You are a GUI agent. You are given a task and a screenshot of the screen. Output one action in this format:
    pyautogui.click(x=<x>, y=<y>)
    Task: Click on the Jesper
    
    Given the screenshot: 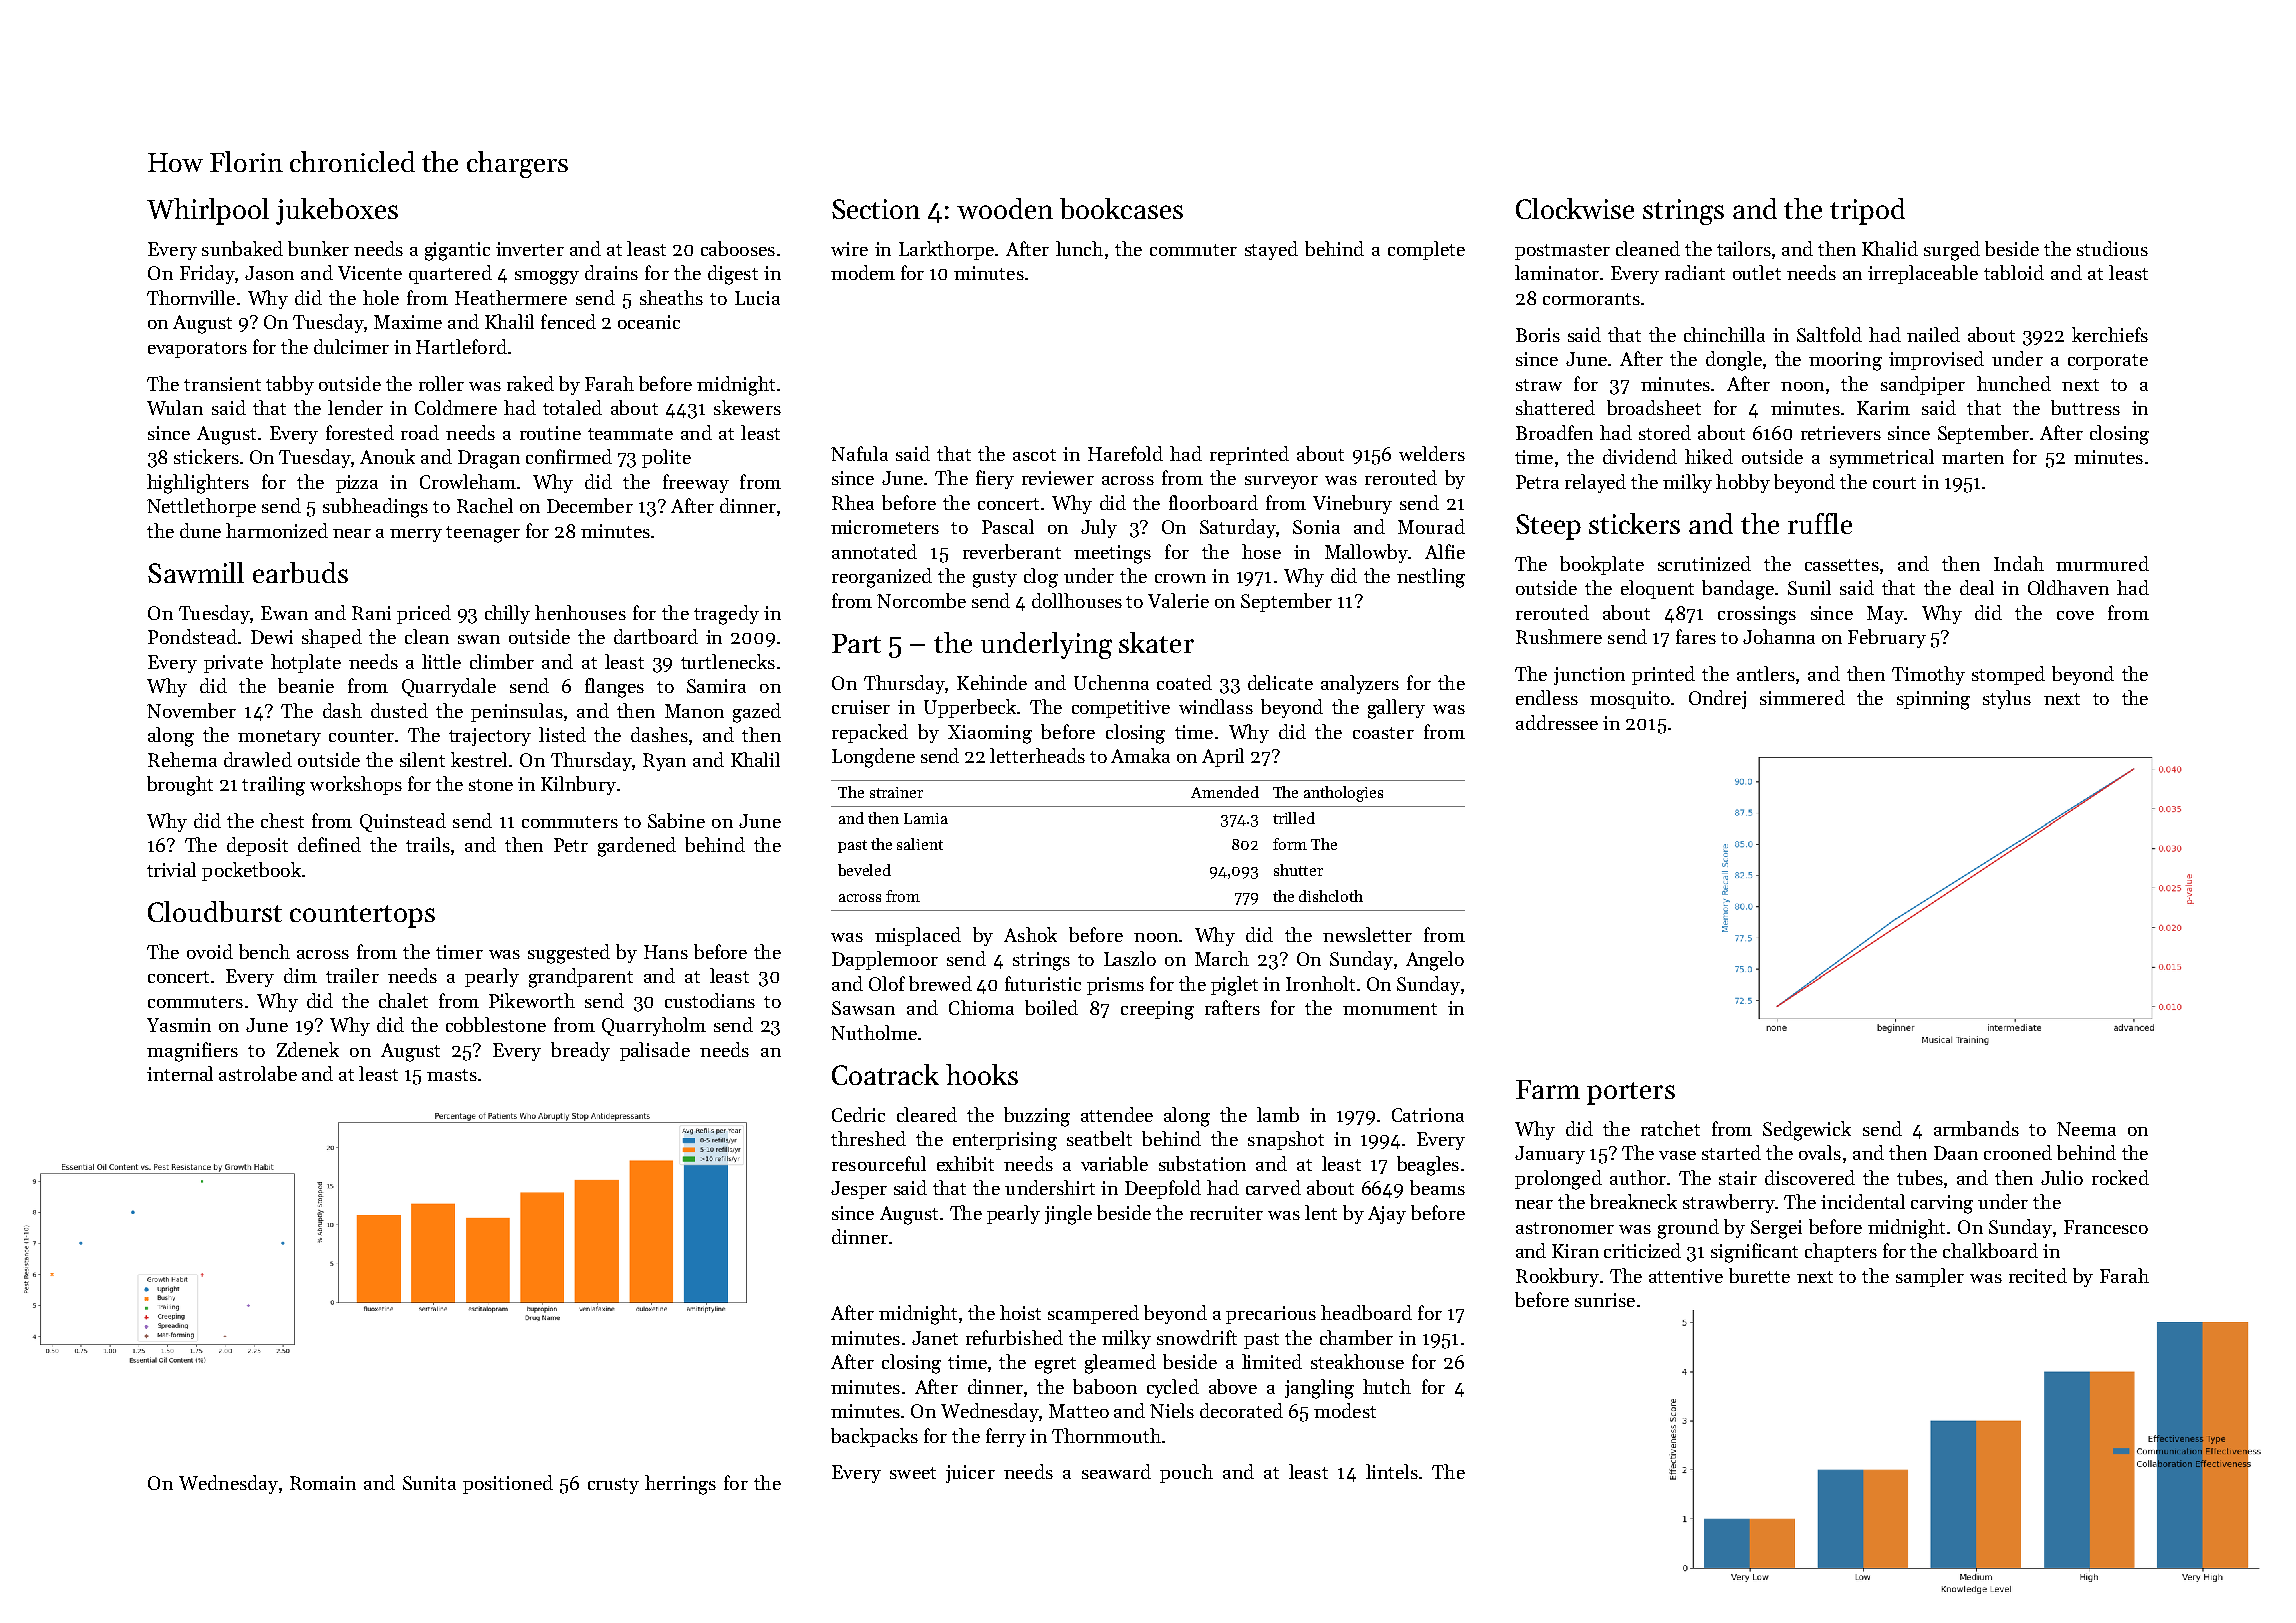 What is the action you would take?
    pyautogui.click(x=859, y=1190)
